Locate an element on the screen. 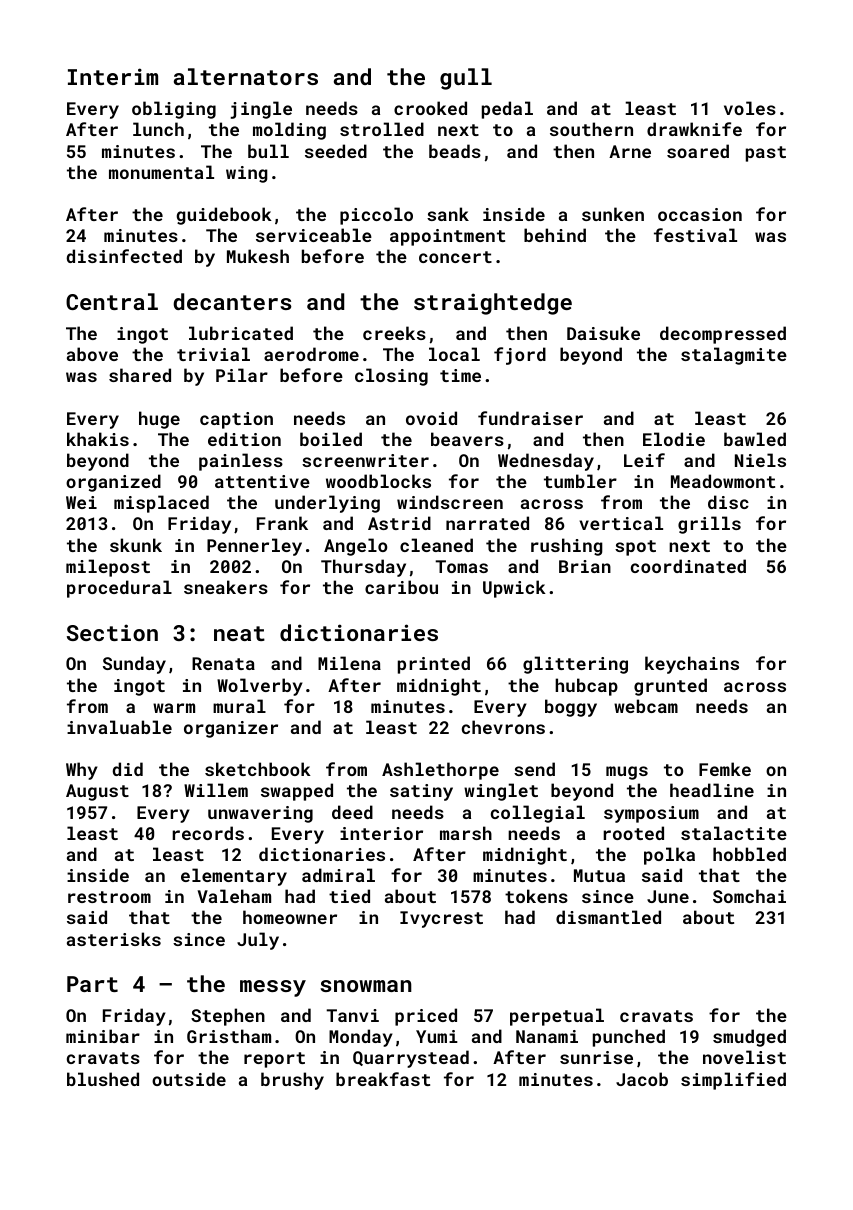  gull is located at coordinates (466, 79).
